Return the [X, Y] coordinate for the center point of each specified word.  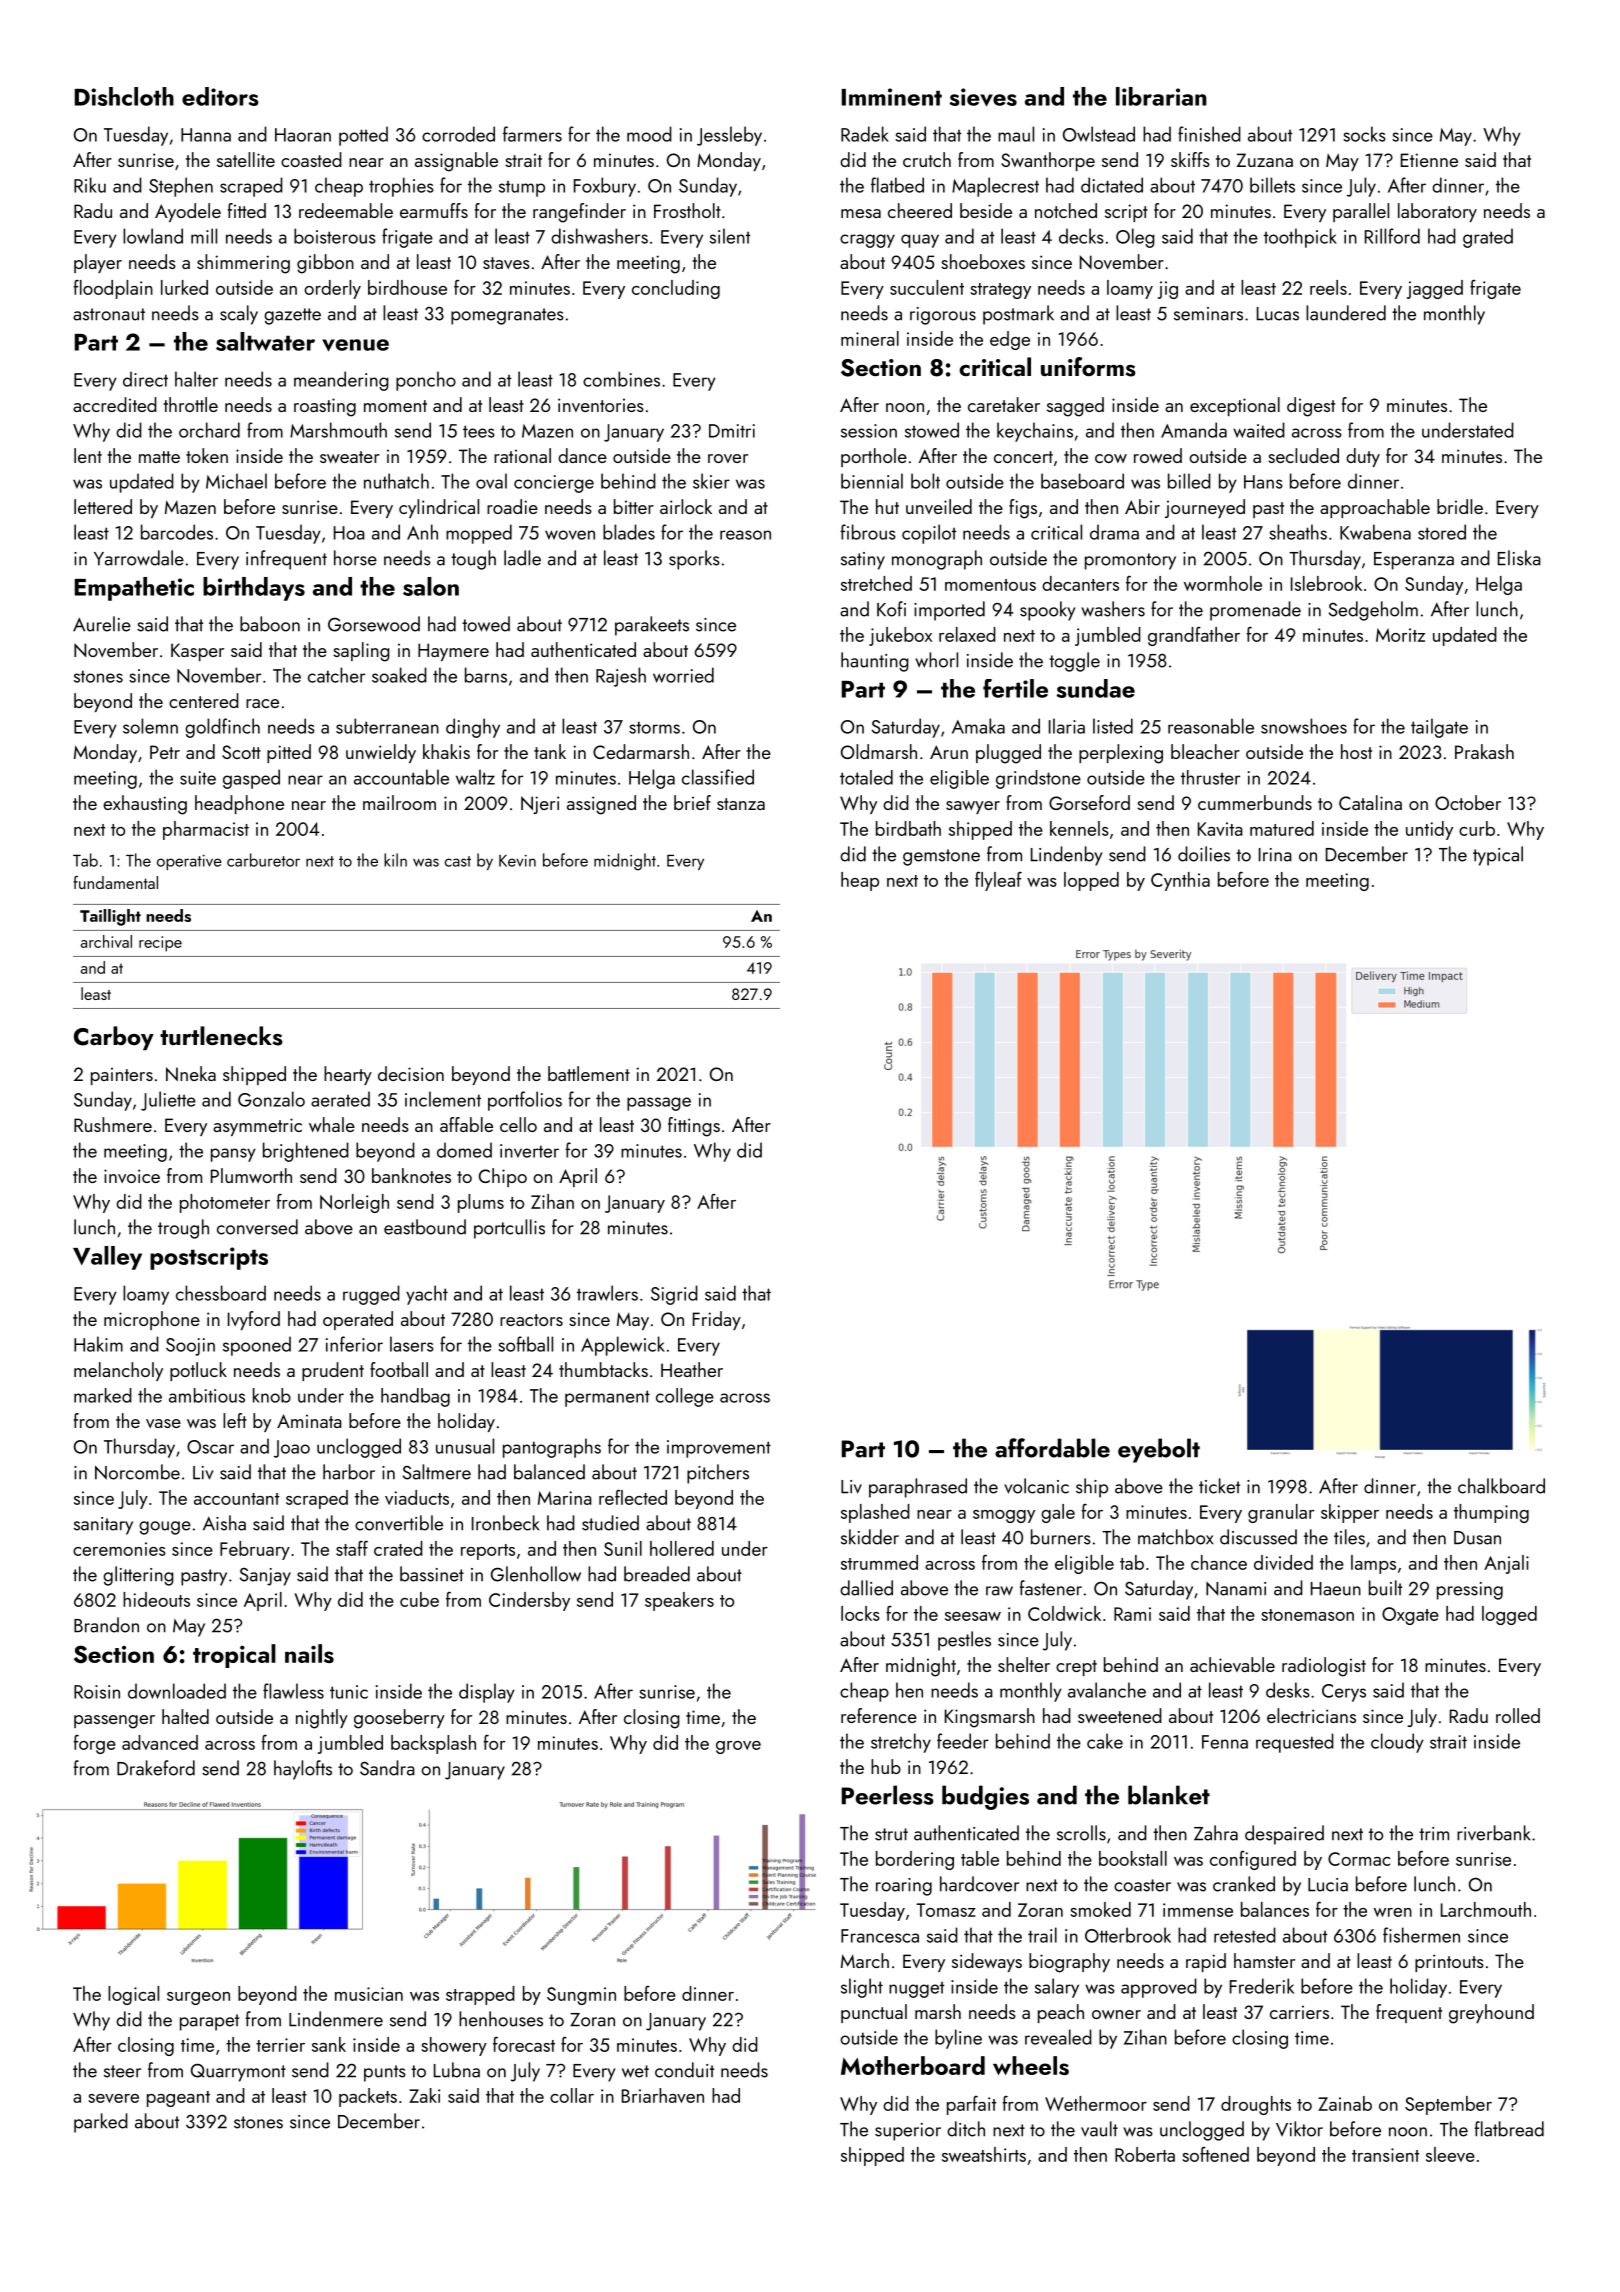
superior [908, 2132]
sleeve [1450, 2154]
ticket [1219, 1486]
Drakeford [156, 1768]
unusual [465, 1446]
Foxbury [605, 187]
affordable [1052, 1448]
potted [363, 136]
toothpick [1300, 238]
